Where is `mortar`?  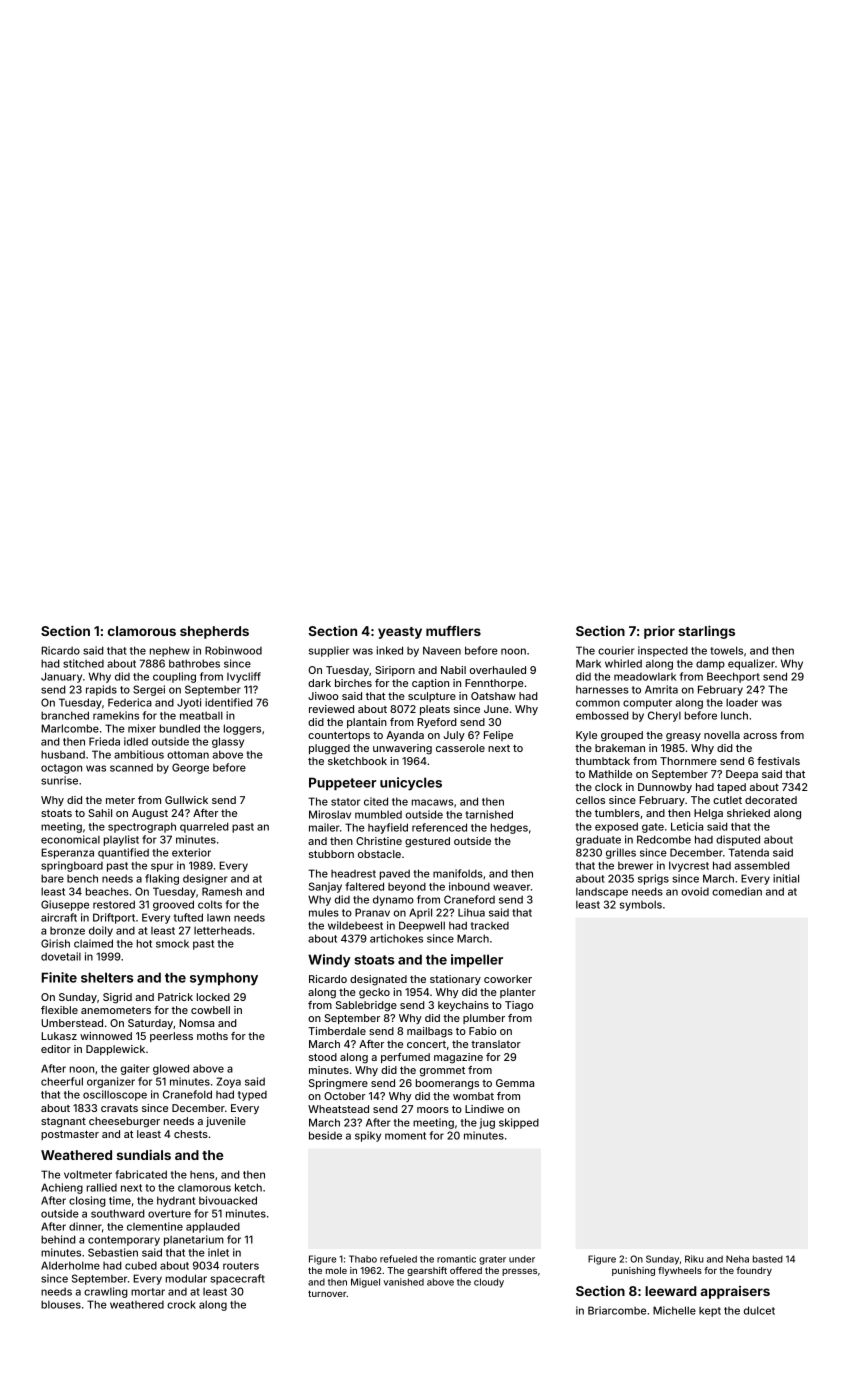
mortar is located at coordinates (148, 1292).
